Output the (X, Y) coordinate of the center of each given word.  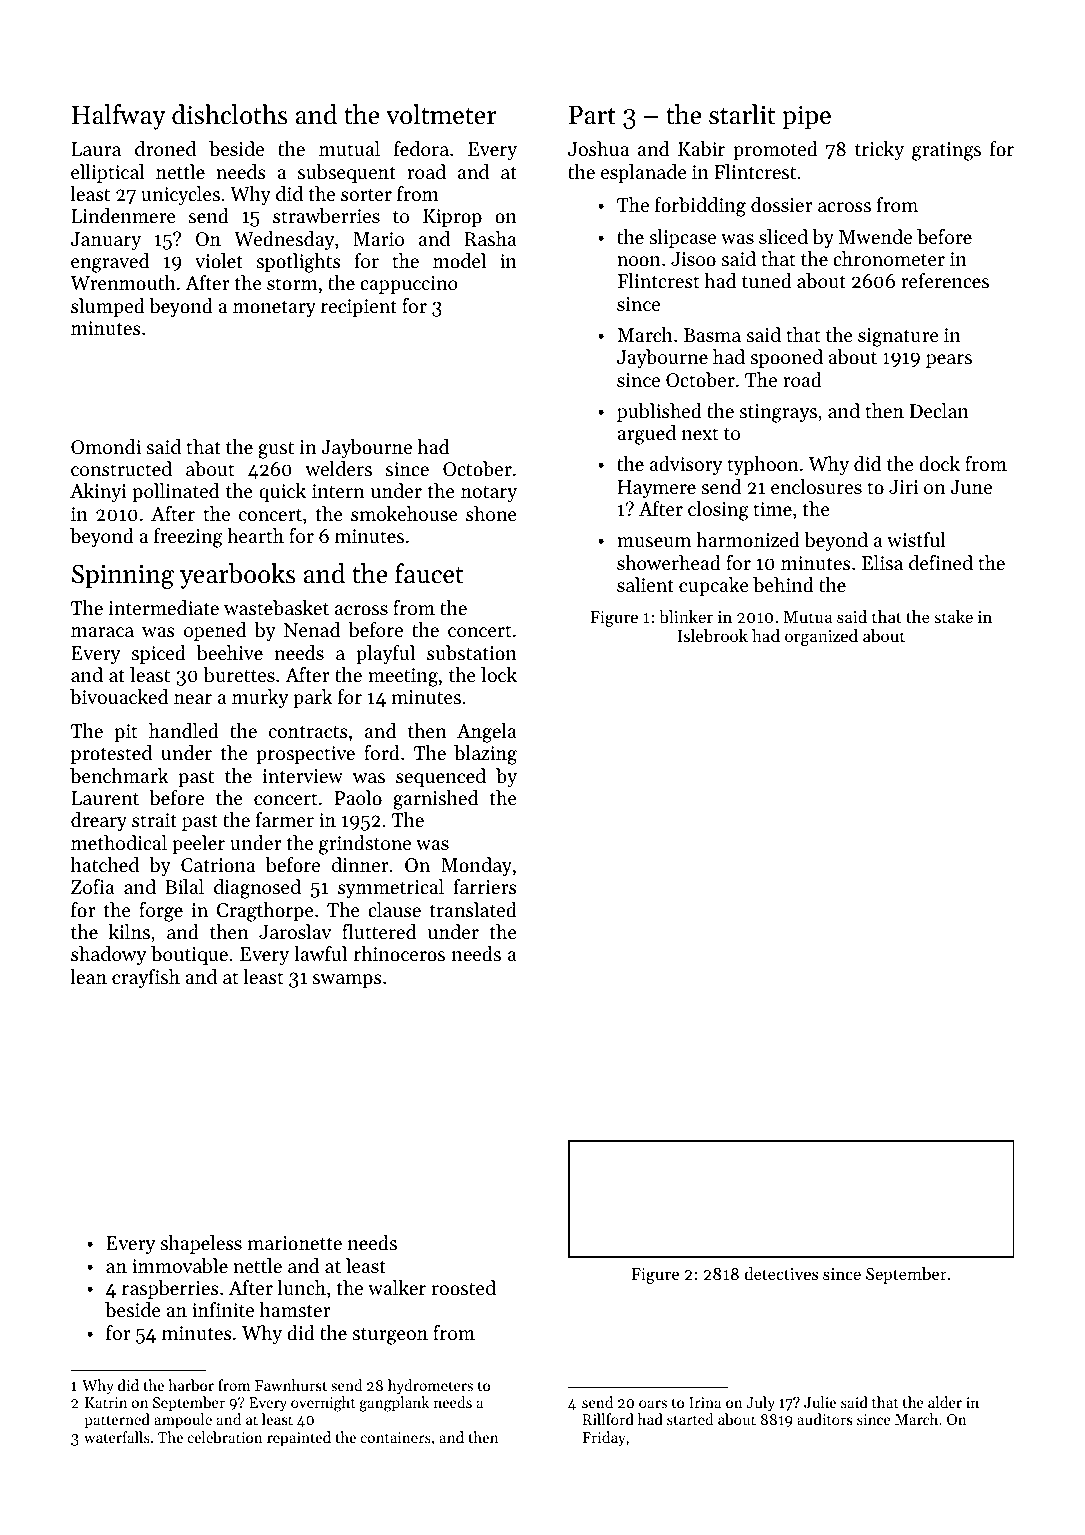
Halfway (119, 117)
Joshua (598, 149)
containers (396, 1437)
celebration (225, 1437)
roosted (464, 1288)
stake (953, 616)
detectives (781, 1273)
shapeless (201, 1244)
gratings (946, 151)
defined (941, 563)
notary (489, 494)
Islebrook (713, 635)
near (193, 699)
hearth (255, 536)
